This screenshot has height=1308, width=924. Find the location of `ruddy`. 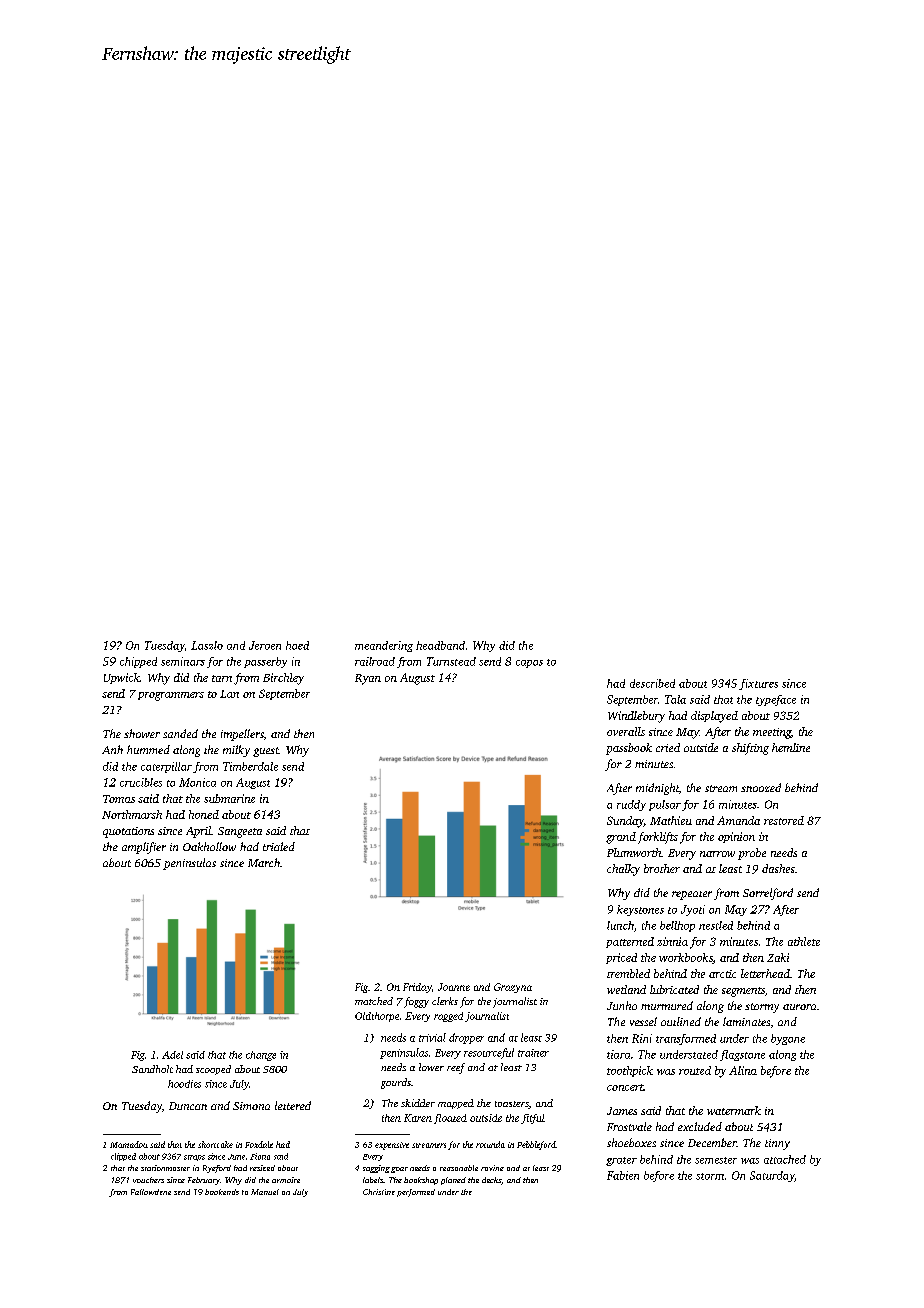

ruddy is located at coordinates (631, 805).
